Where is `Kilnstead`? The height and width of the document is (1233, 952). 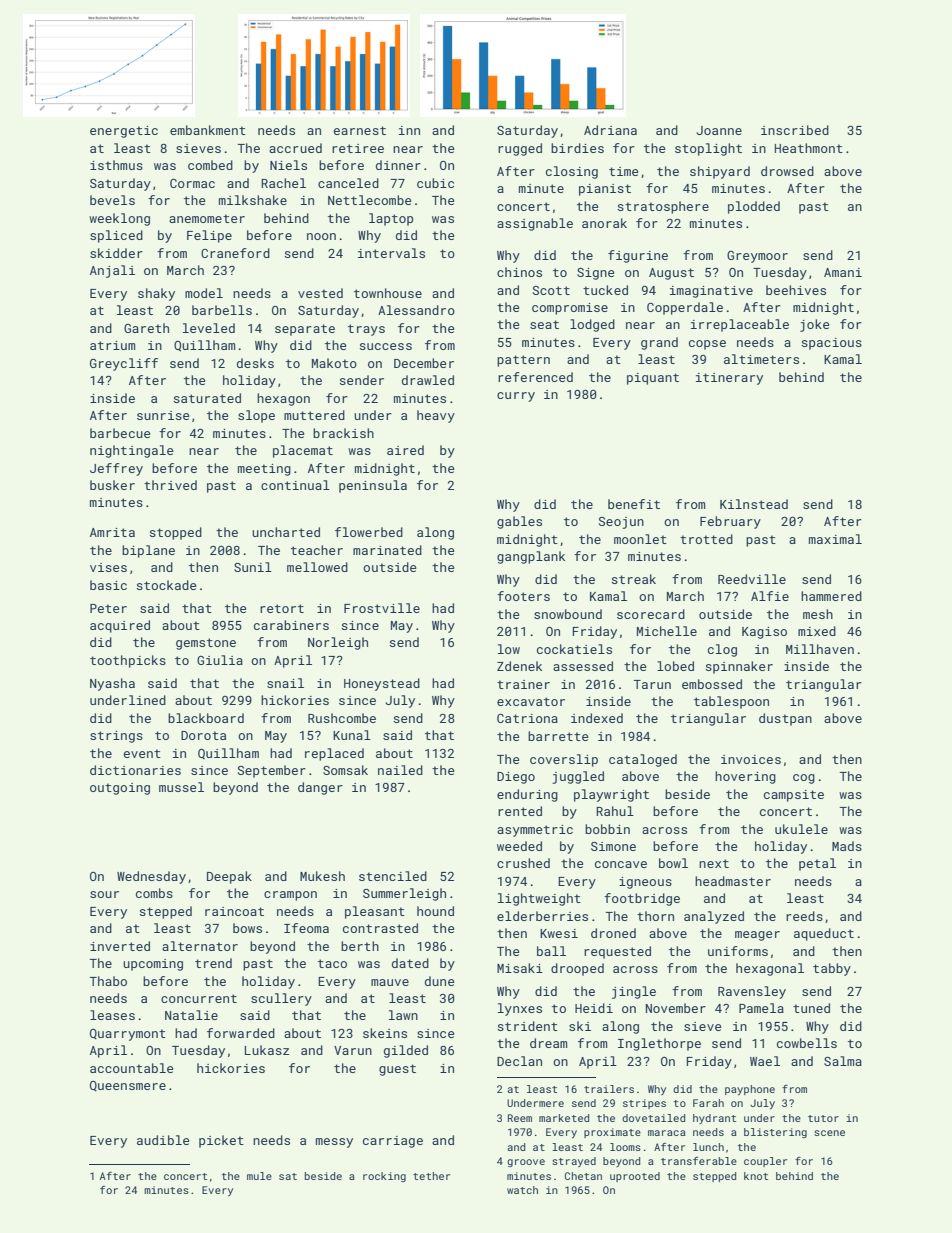
Kilnstead is located at coordinates (754, 504).
